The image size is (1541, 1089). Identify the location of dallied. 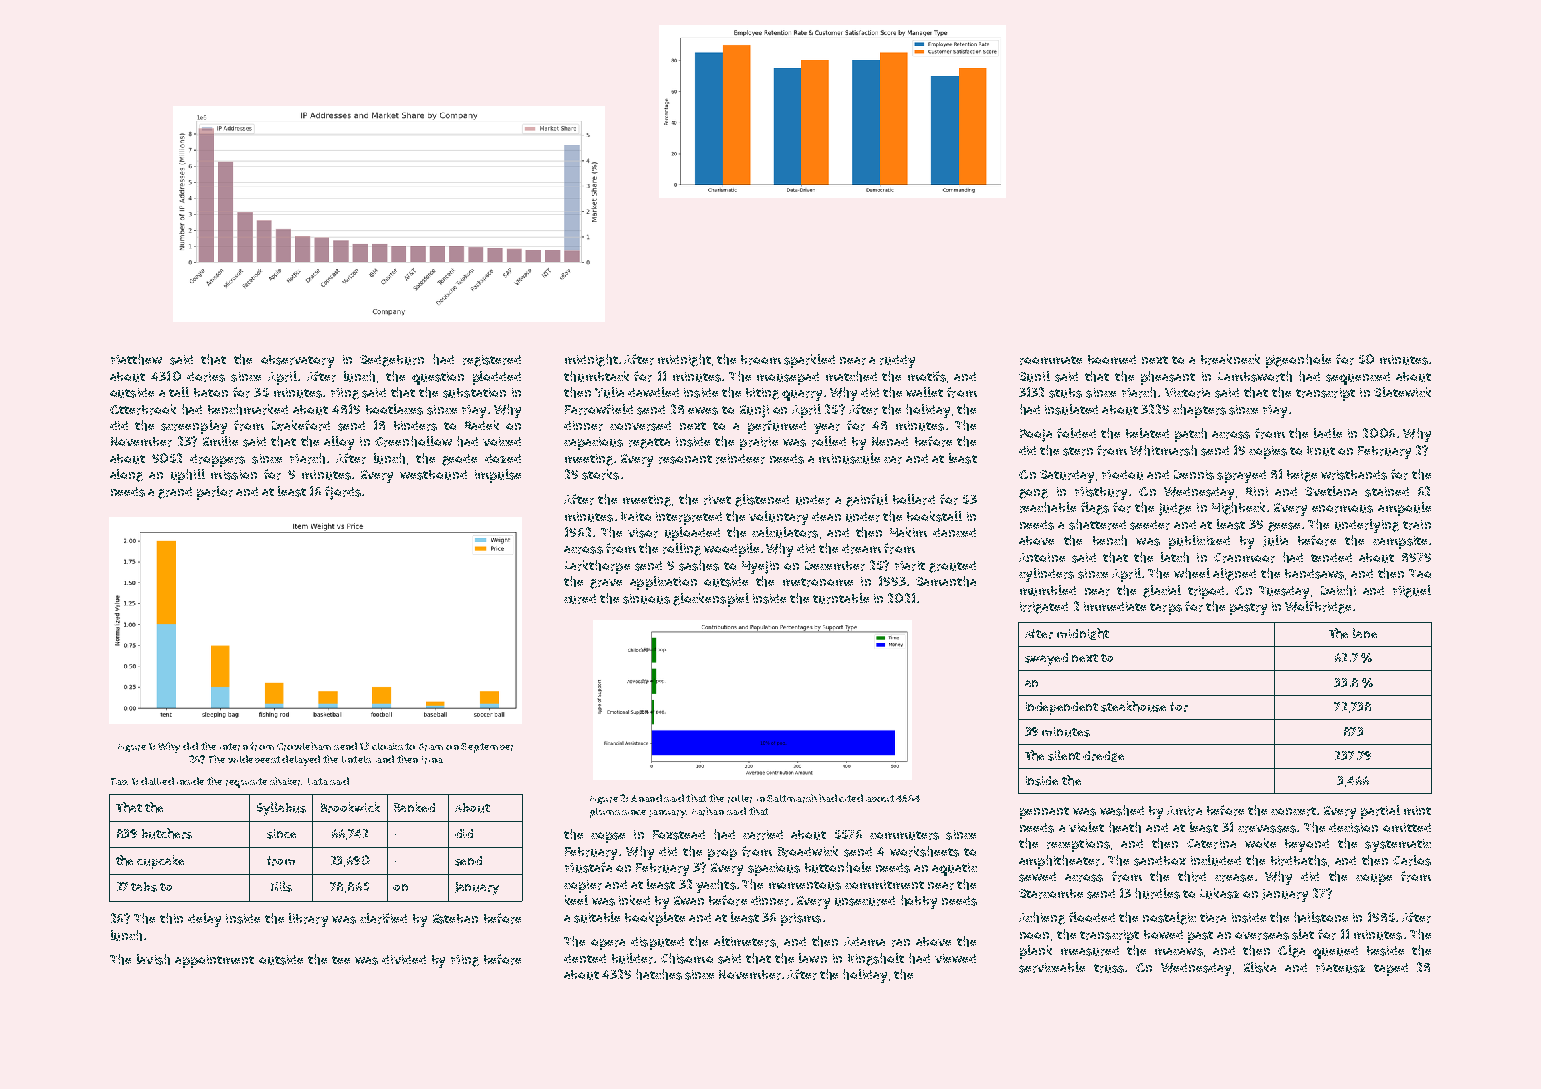
(157, 781).
